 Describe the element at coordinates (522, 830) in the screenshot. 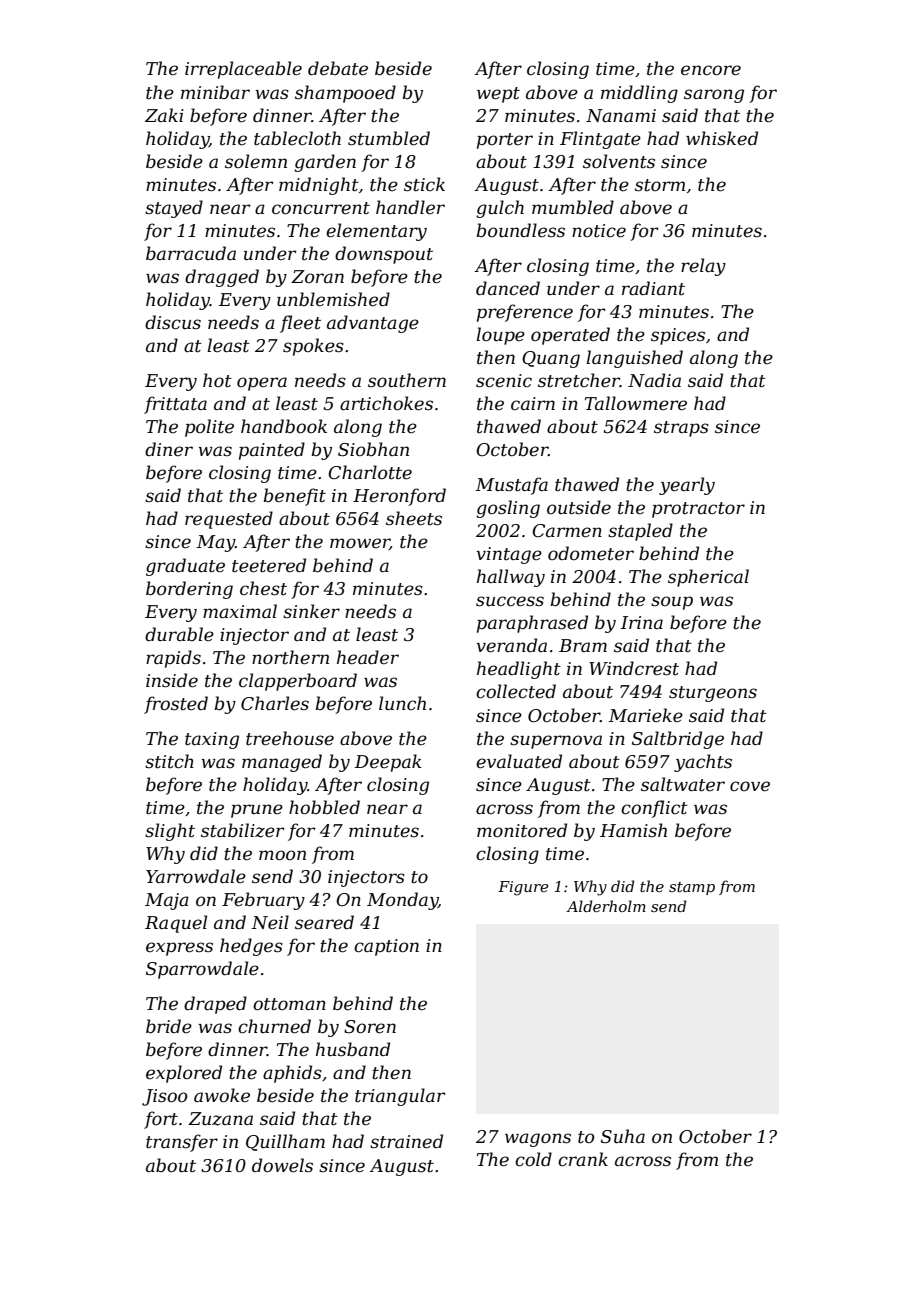

I see `monitored` at that location.
